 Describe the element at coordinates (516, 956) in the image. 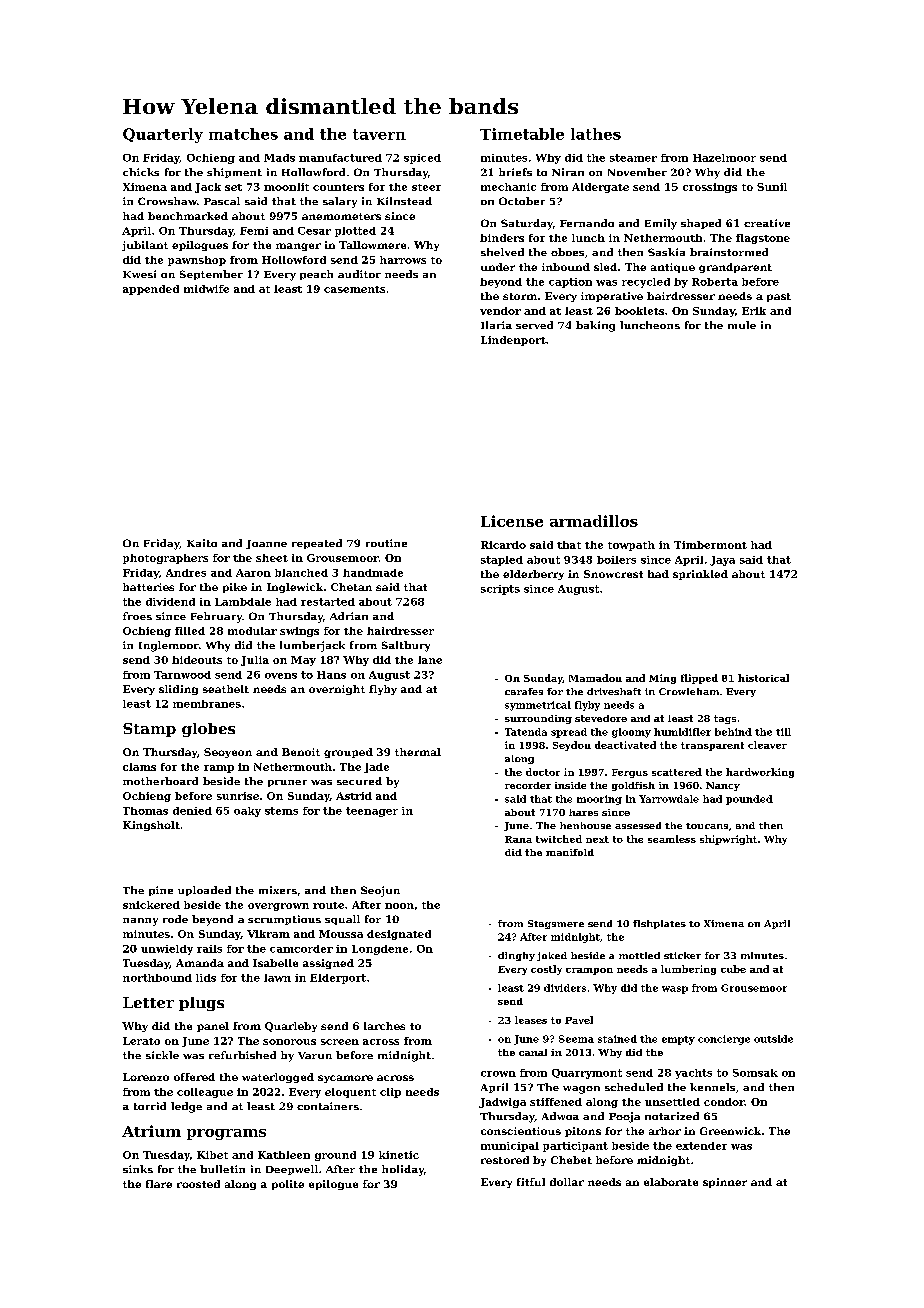

I see `dinghy` at that location.
